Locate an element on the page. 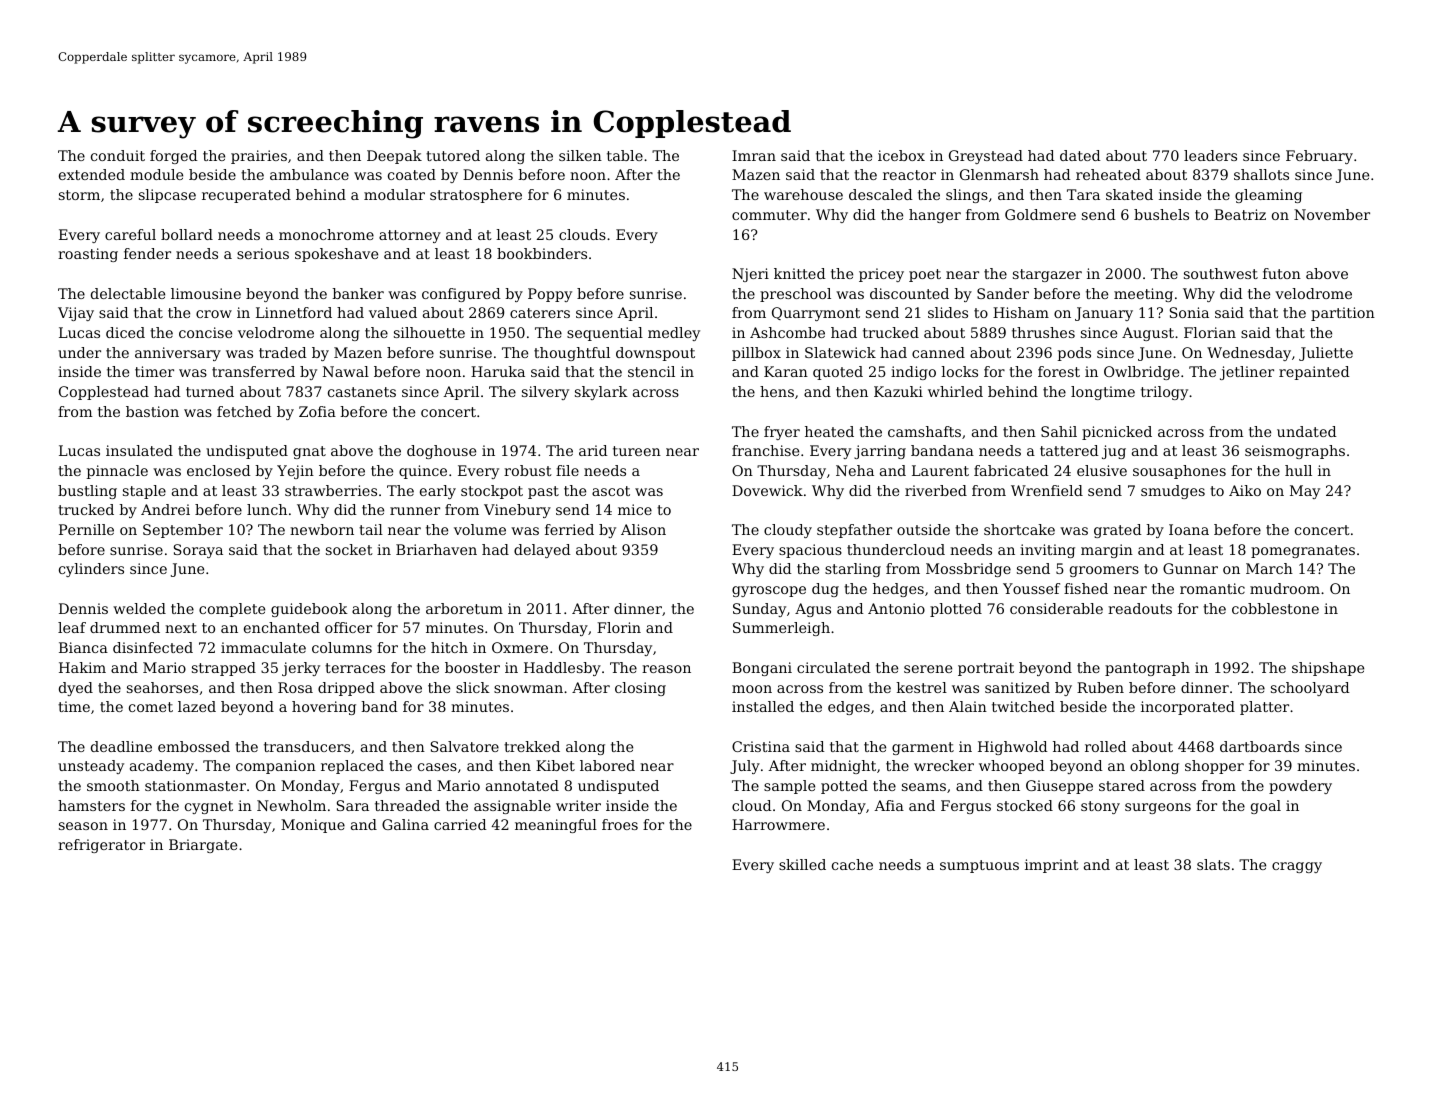 The height and width of the document is (1108, 1433). stargazer is located at coordinates (1047, 275).
